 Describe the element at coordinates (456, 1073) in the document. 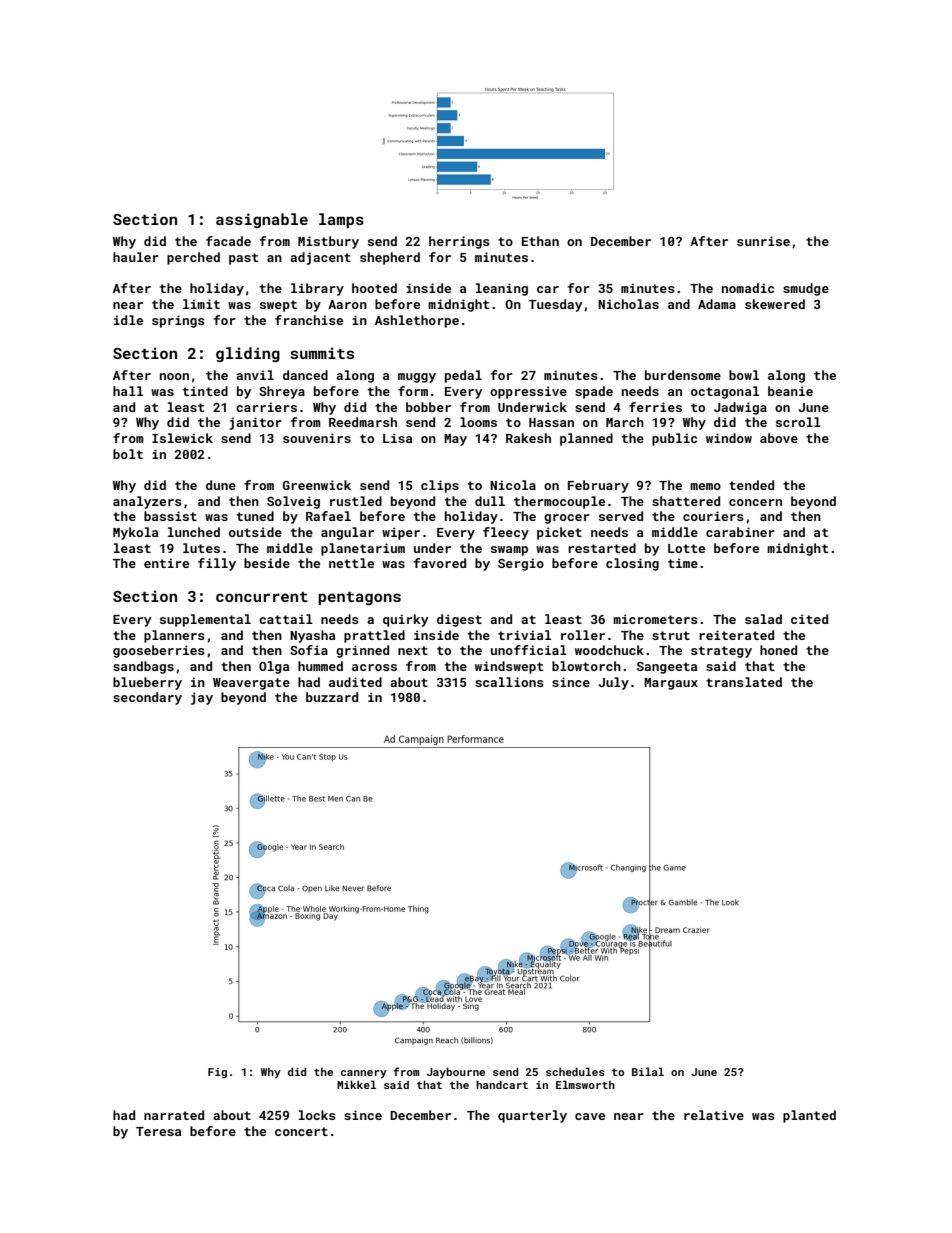

I see `Jaybourne` at that location.
